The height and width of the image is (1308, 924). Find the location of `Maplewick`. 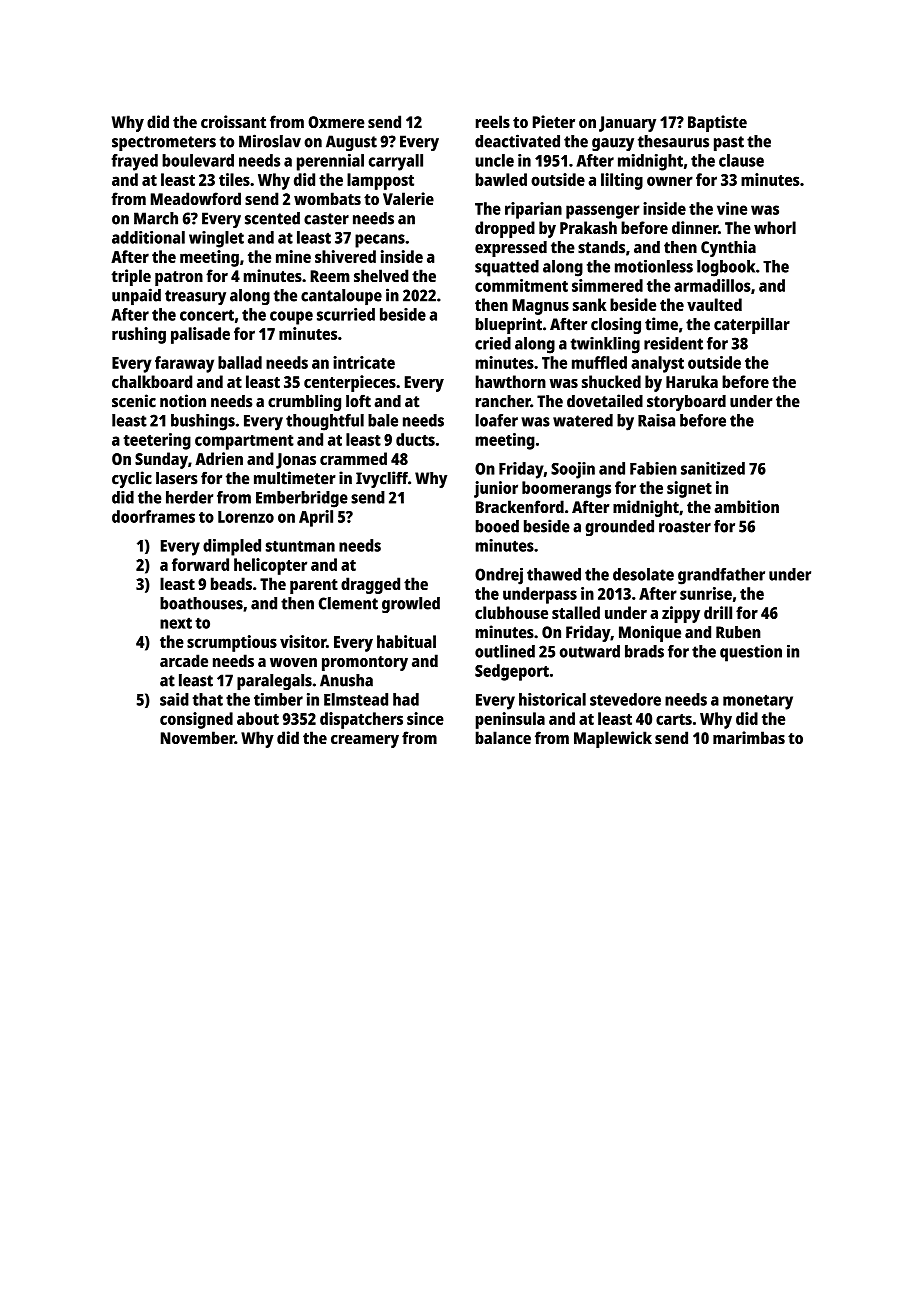

Maplewick is located at coordinates (613, 739).
